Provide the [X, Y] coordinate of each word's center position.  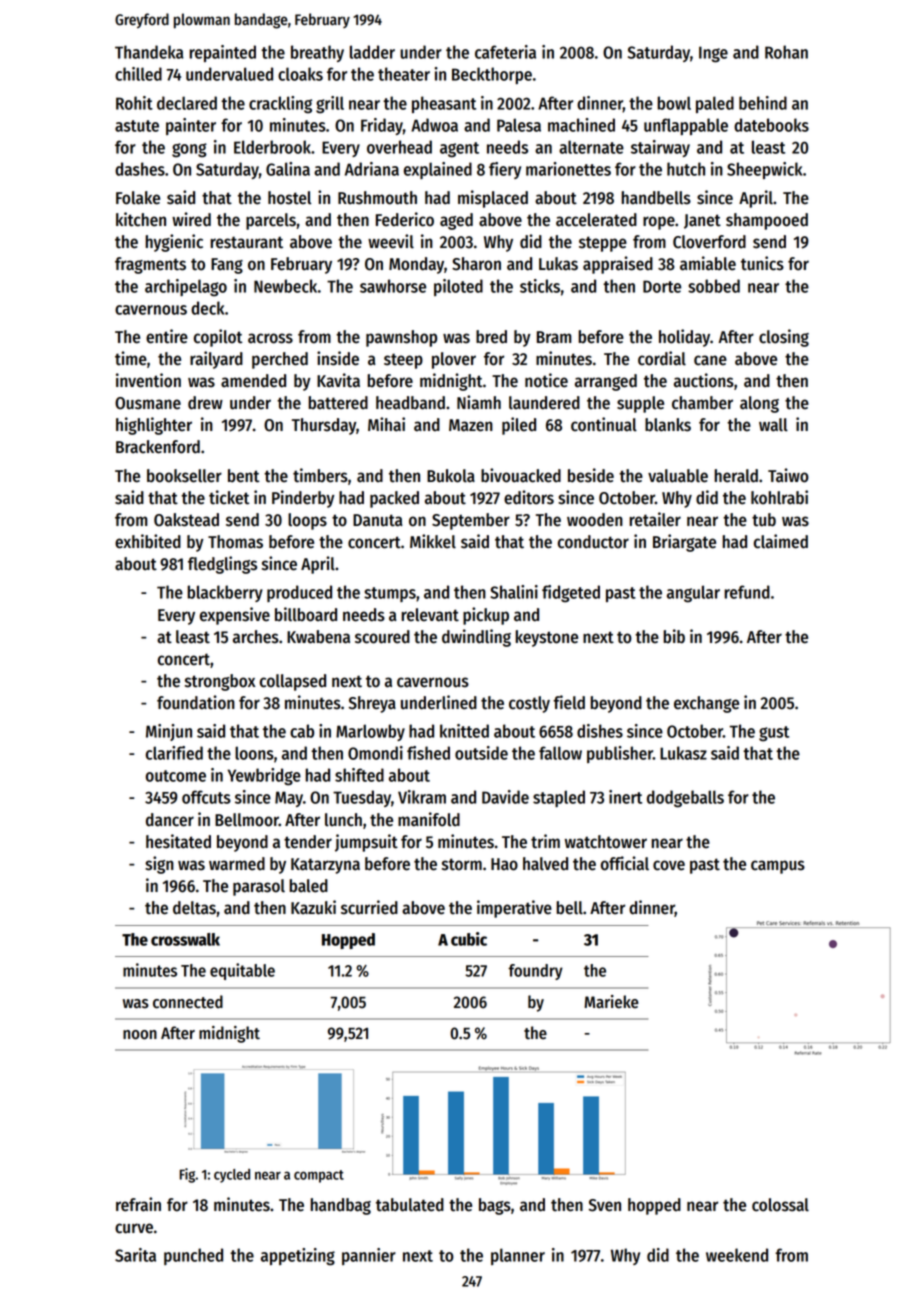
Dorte [662, 286]
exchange [706, 704]
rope [659, 223]
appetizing [298, 1257]
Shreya [372, 704]
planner [518, 1256]
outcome [176, 776]
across [270, 338]
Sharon [476, 264]
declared [187, 103]
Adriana [372, 169]
